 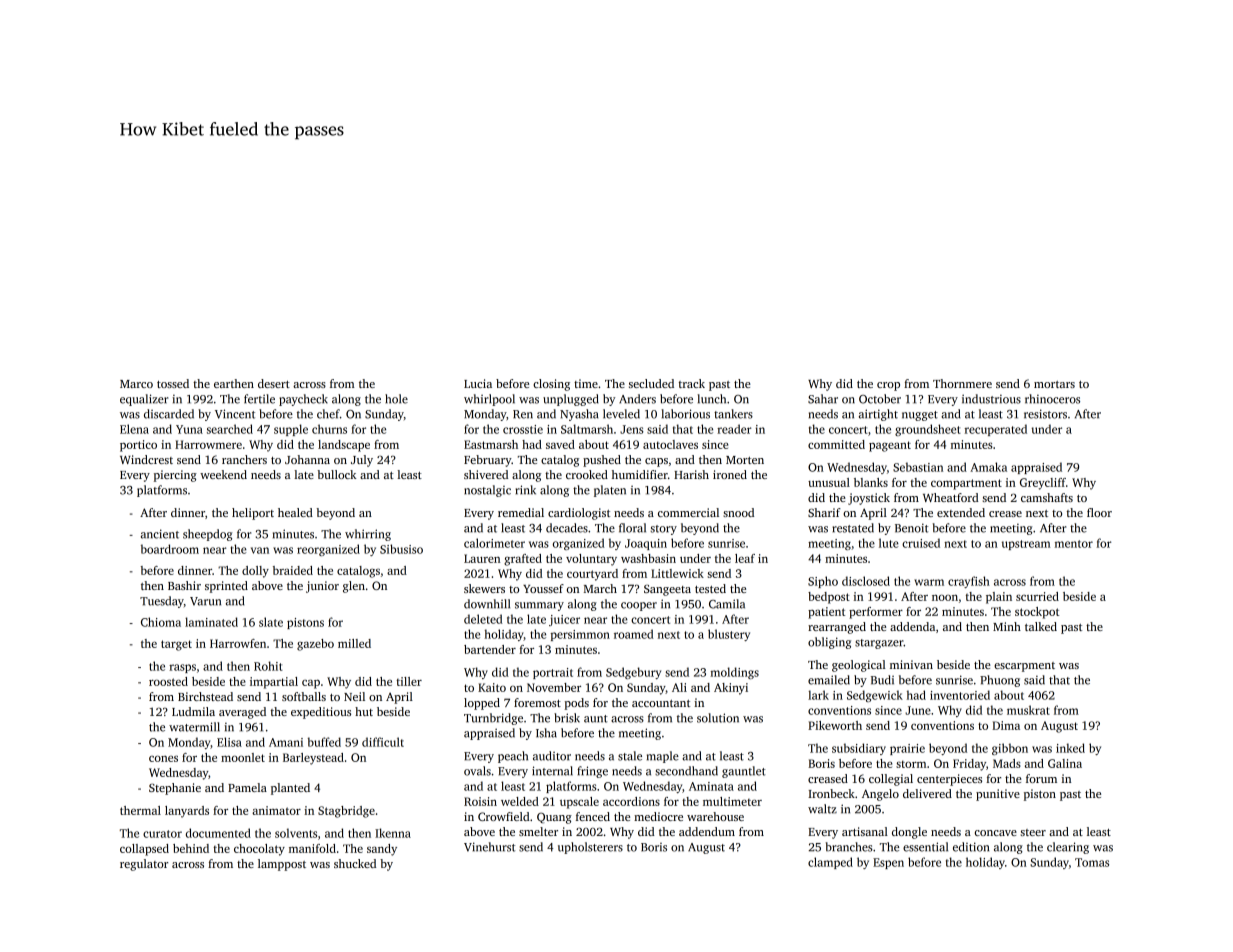 What do you see at coordinates (401, 549) in the page?
I see `Sibusiso` at bounding box center [401, 549].
